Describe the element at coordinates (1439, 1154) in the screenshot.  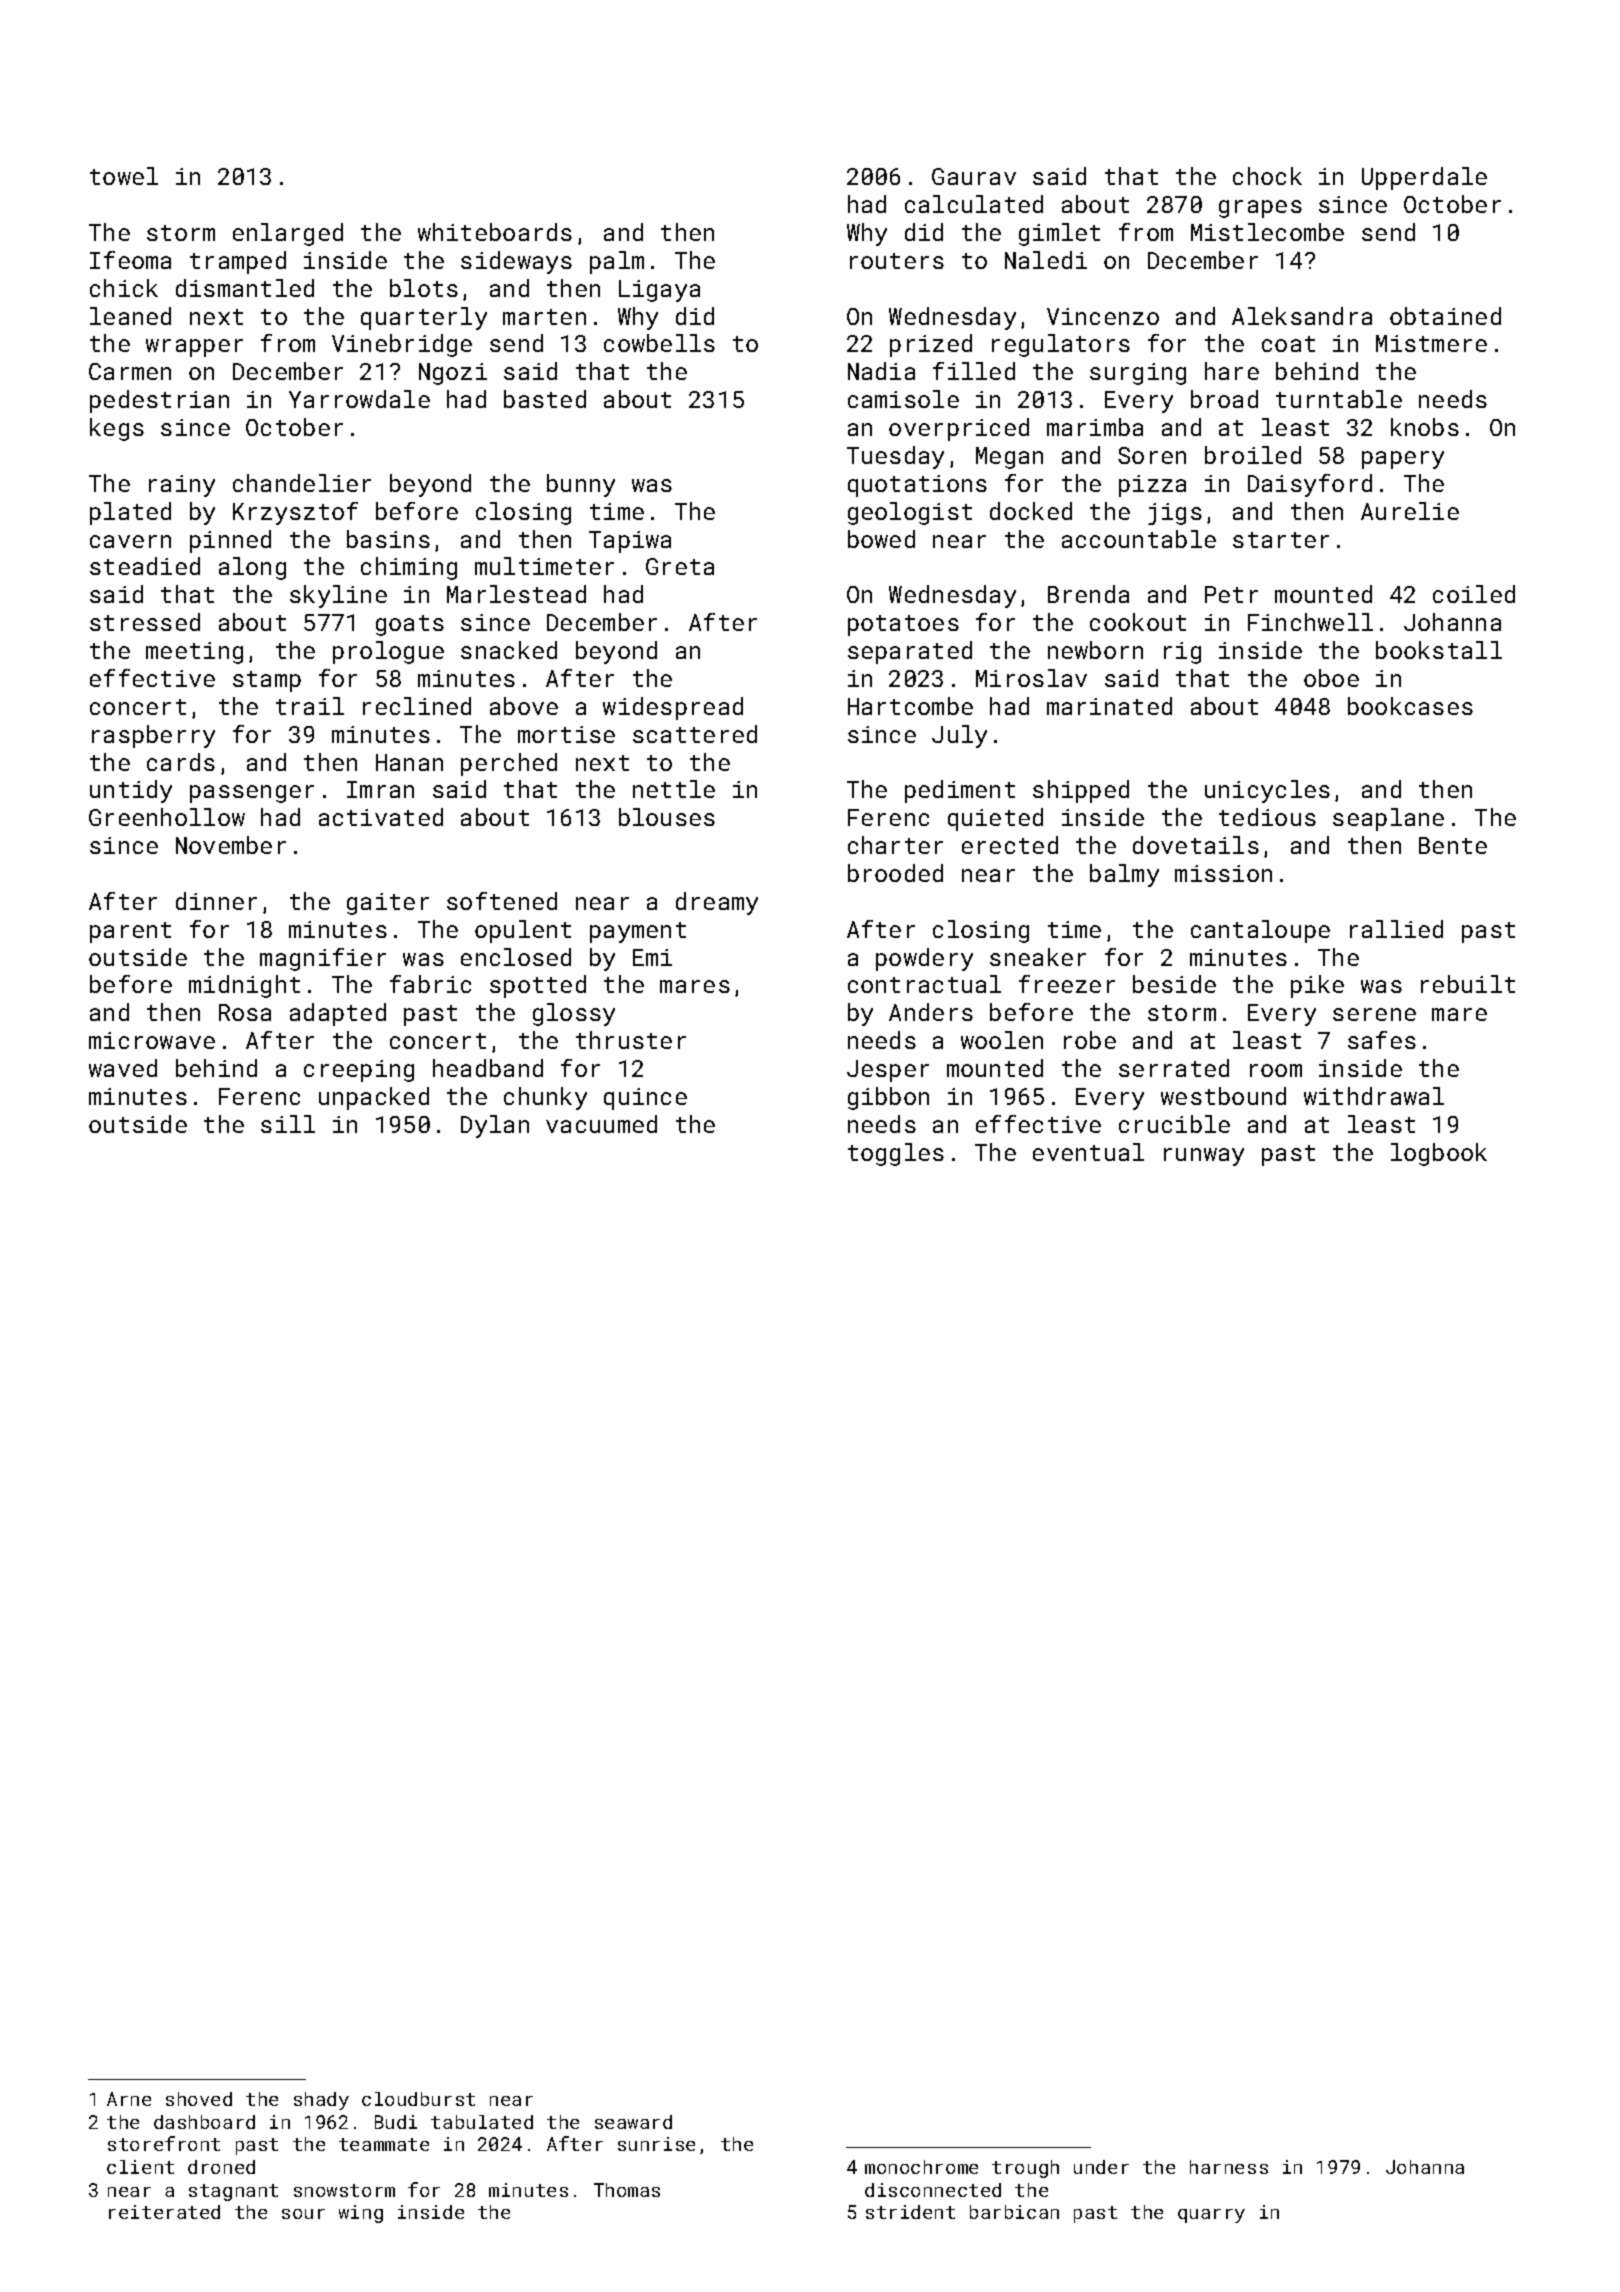
I see `logbook` at that location.
